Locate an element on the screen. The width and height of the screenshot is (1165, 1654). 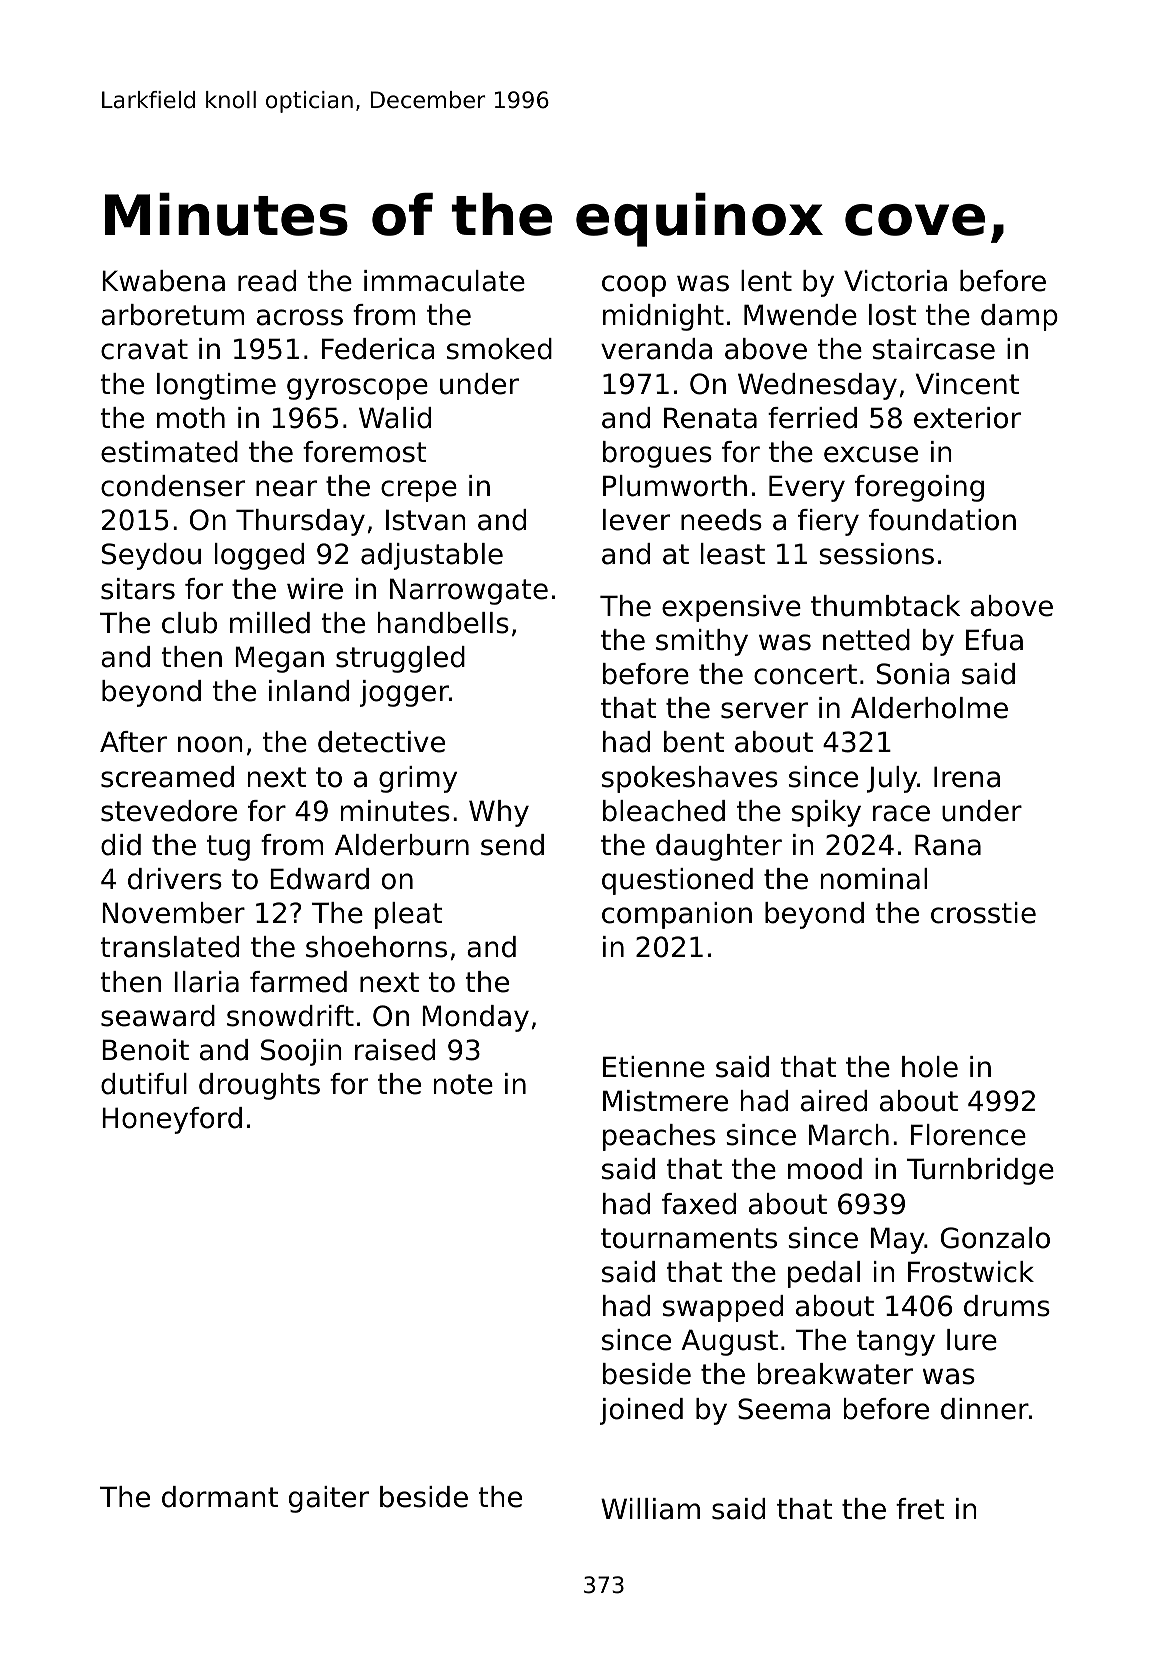
droughts is located at coordinates (259, 1086).
